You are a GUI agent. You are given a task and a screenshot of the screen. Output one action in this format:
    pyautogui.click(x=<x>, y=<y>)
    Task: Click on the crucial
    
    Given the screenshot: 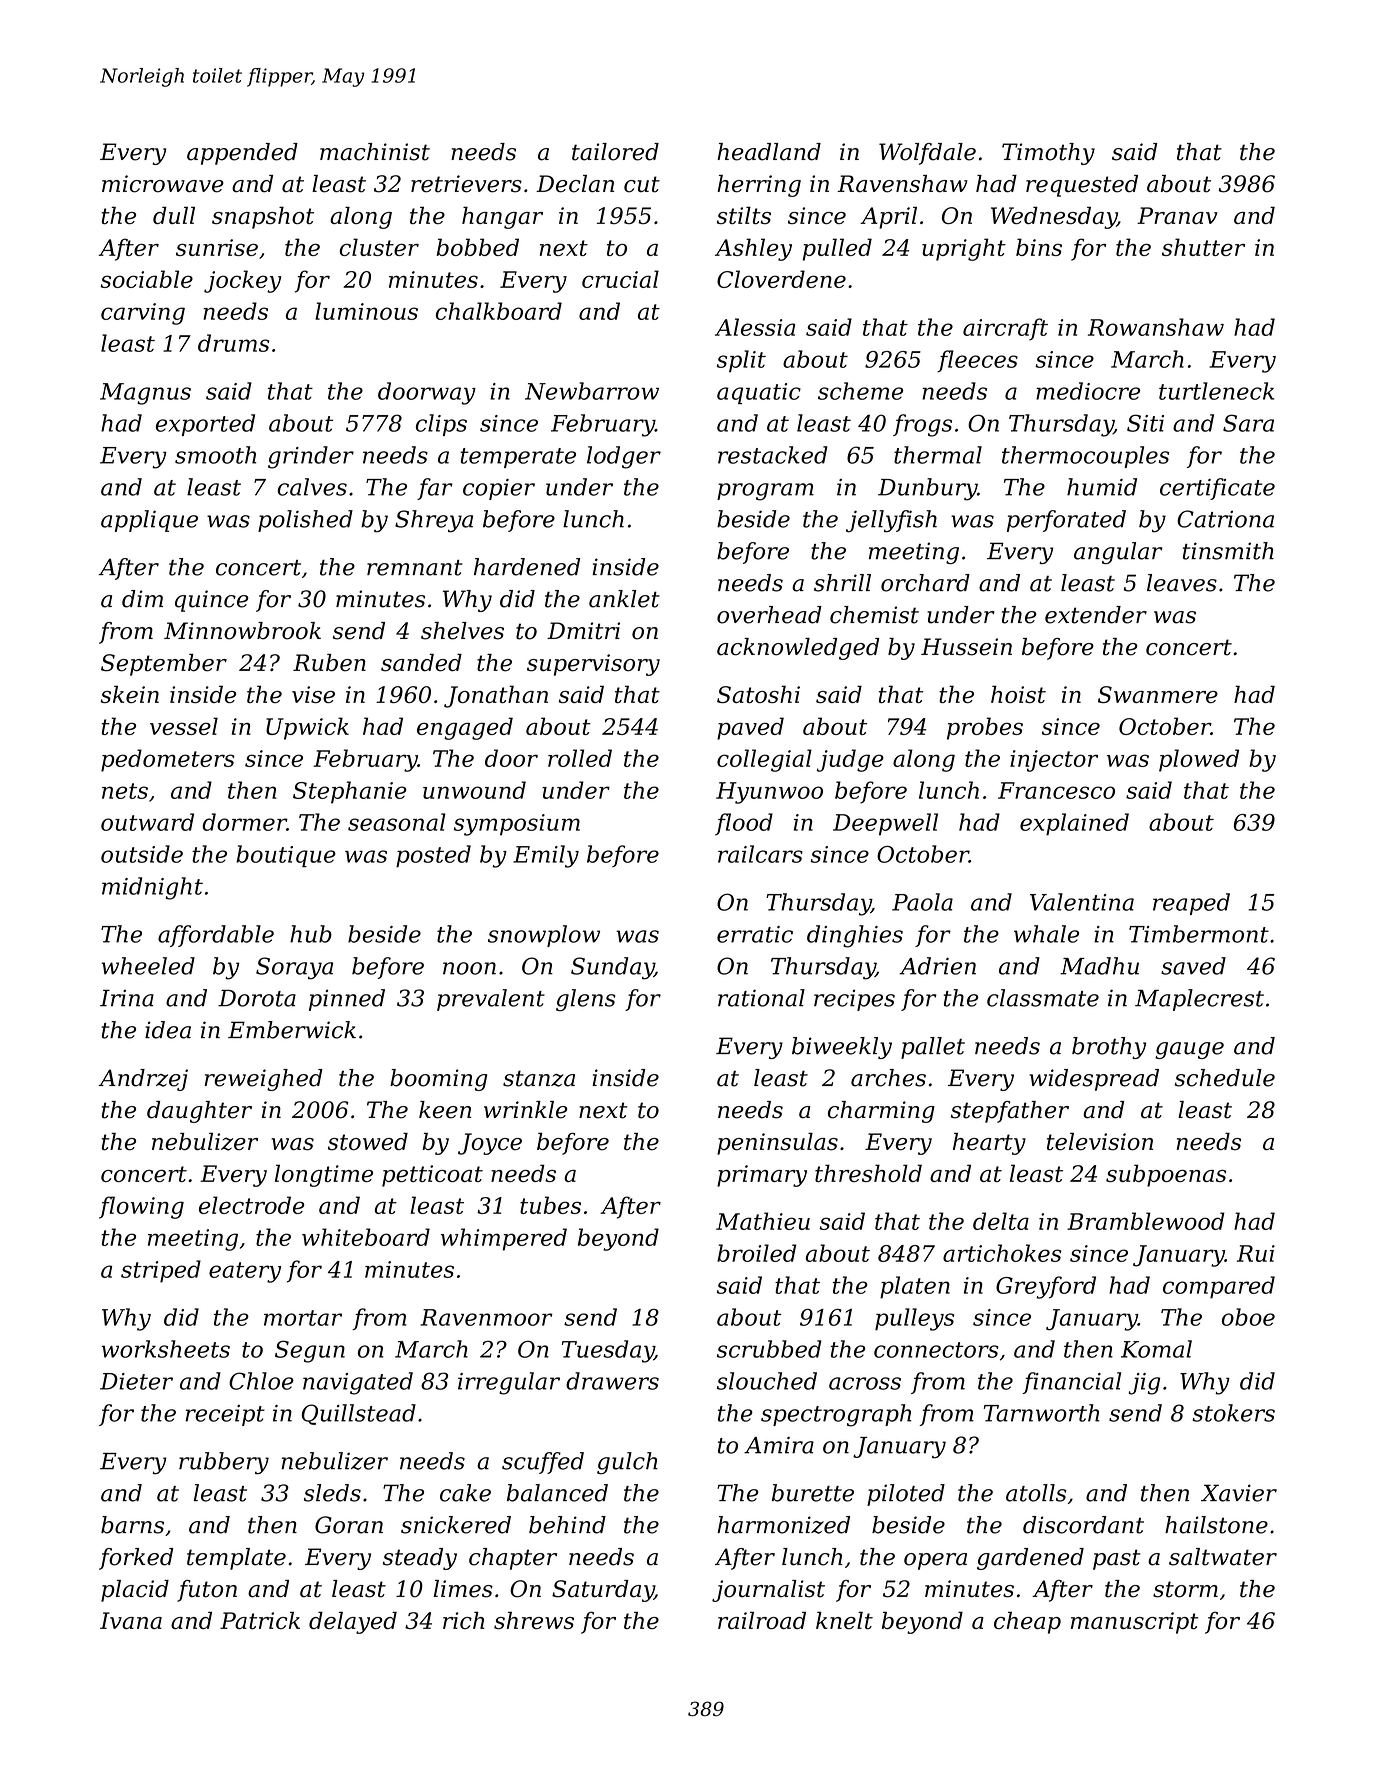 What is the action you would take?
    pyautogui.click(x=620, y=279)
